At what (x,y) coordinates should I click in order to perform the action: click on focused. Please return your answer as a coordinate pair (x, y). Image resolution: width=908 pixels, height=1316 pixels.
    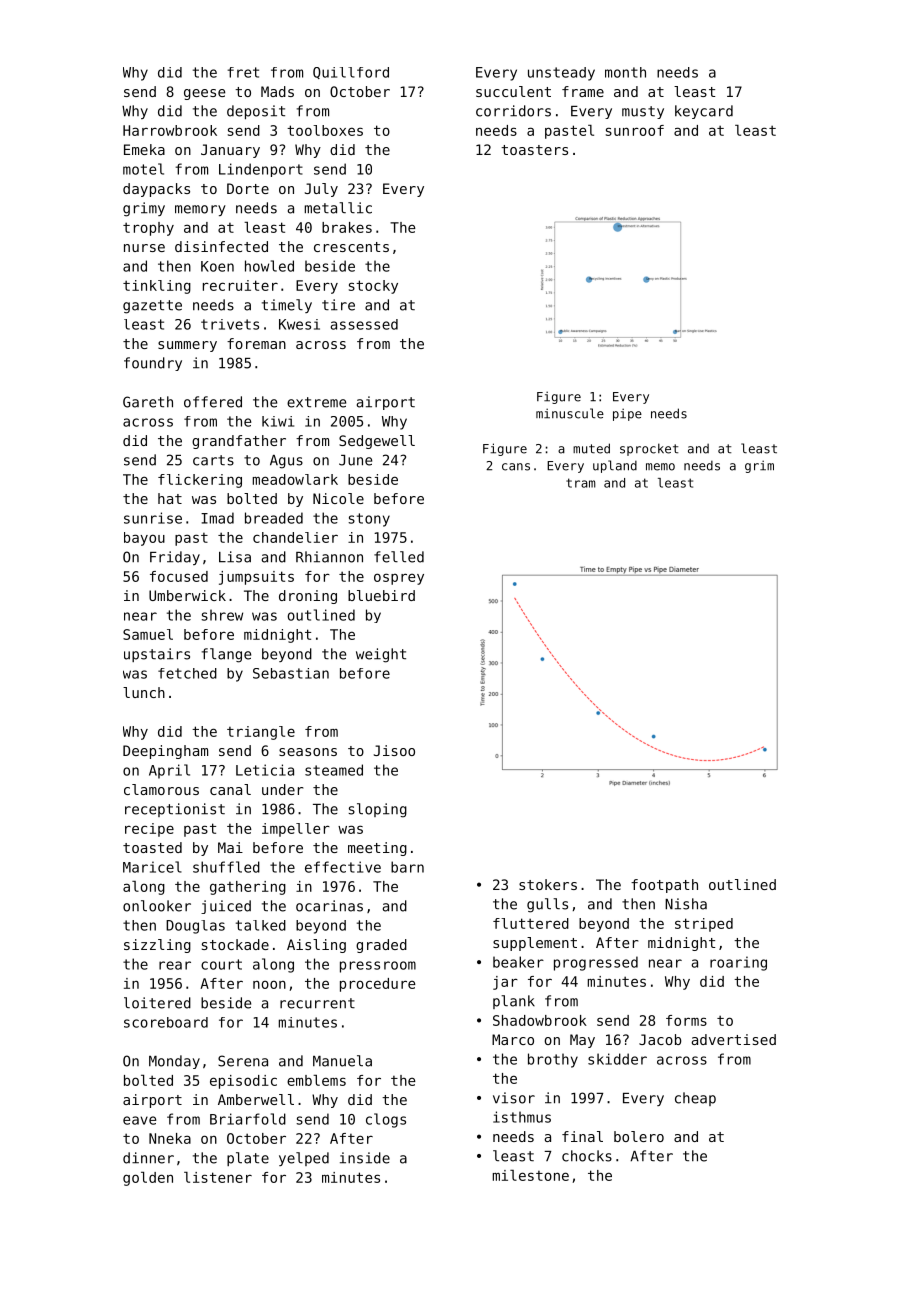
    Looking at the image, I should click on (179, 576).
